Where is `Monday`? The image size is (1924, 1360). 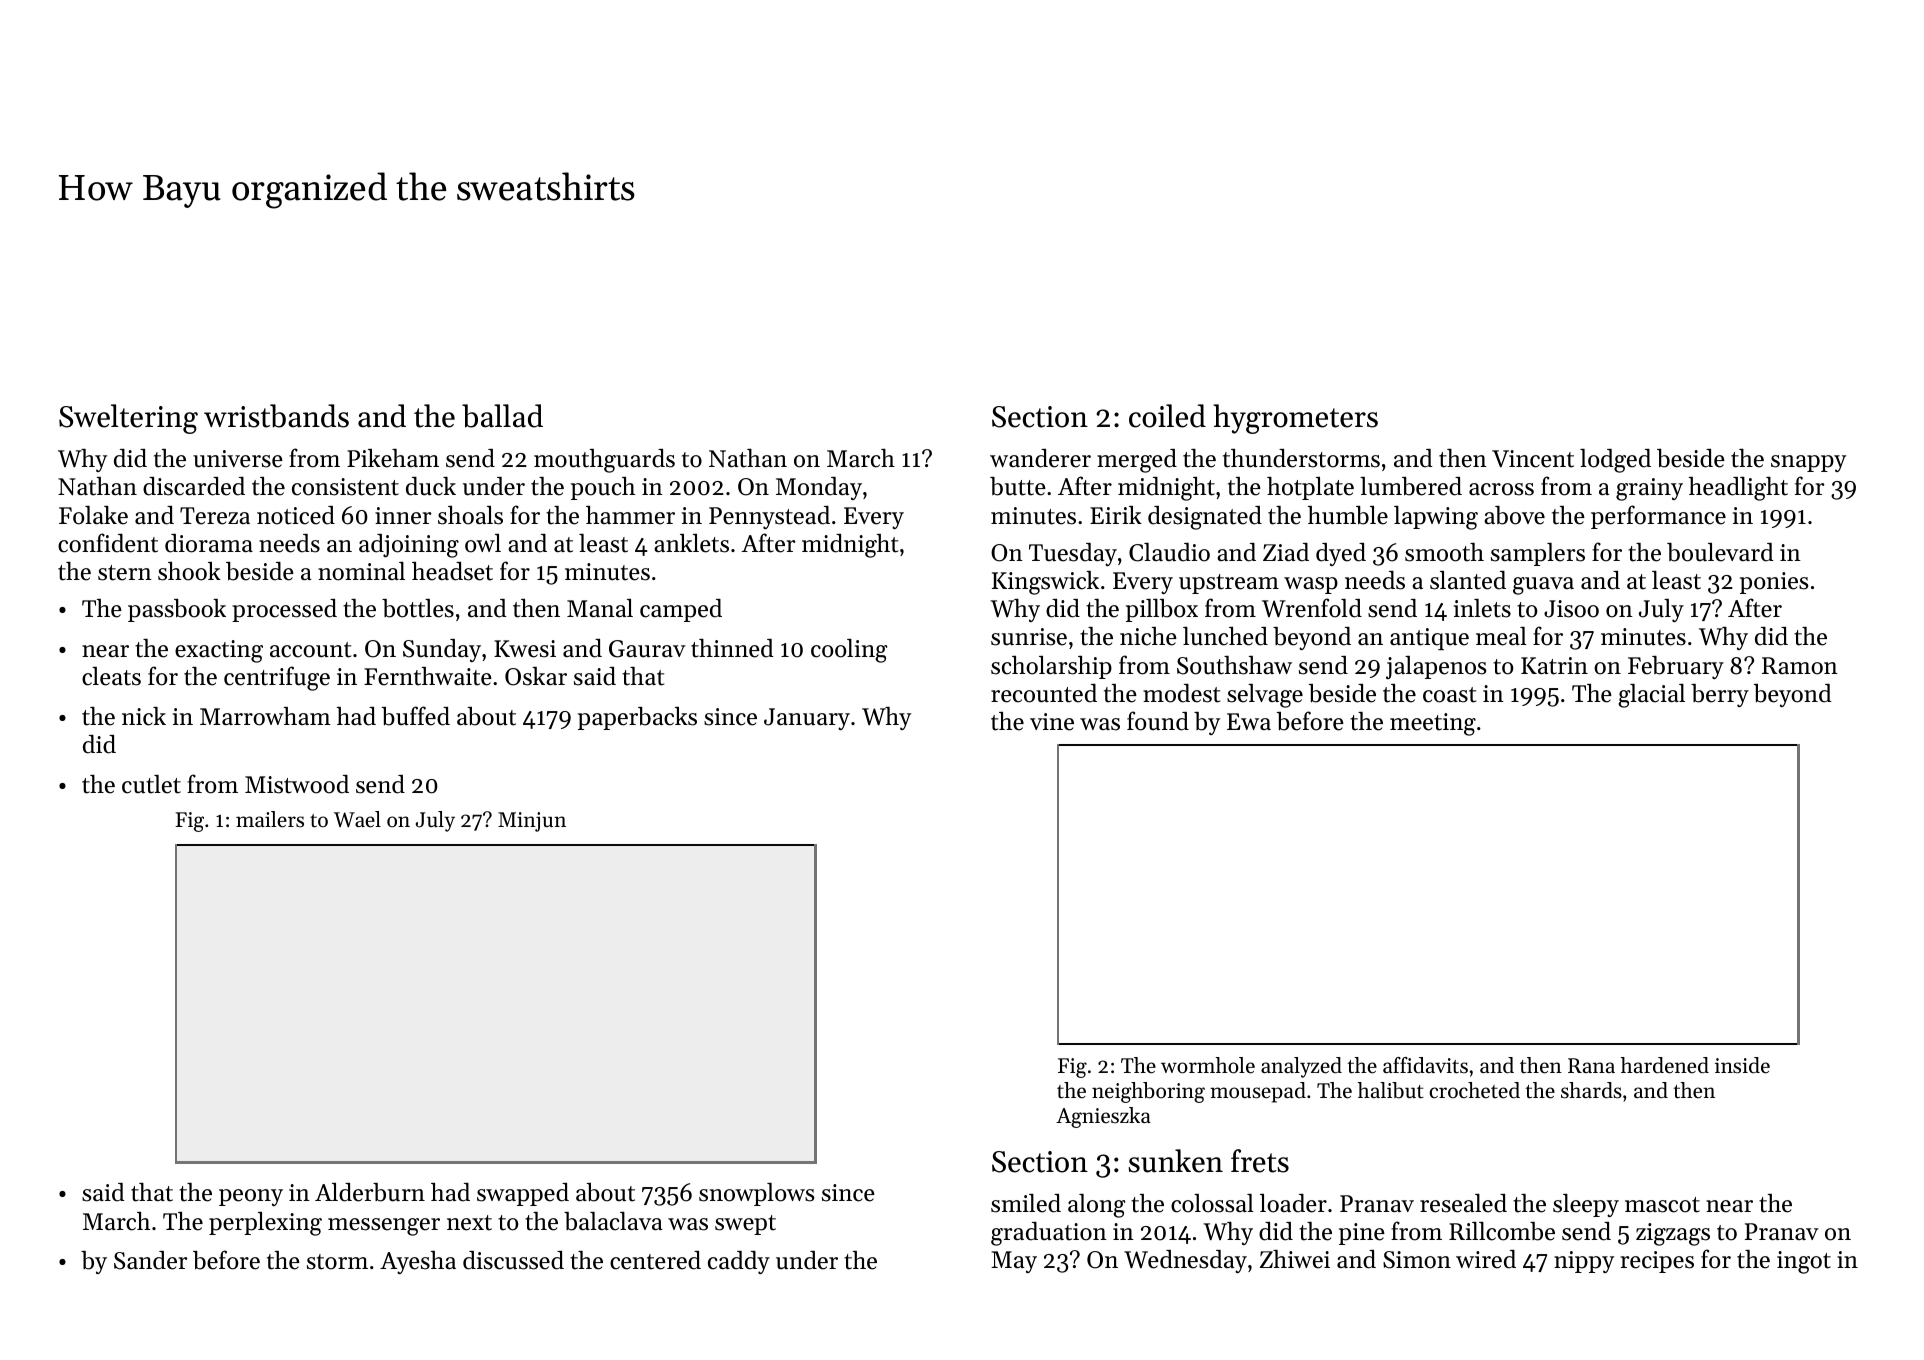 Monday is located at coordinates (819, 488).
